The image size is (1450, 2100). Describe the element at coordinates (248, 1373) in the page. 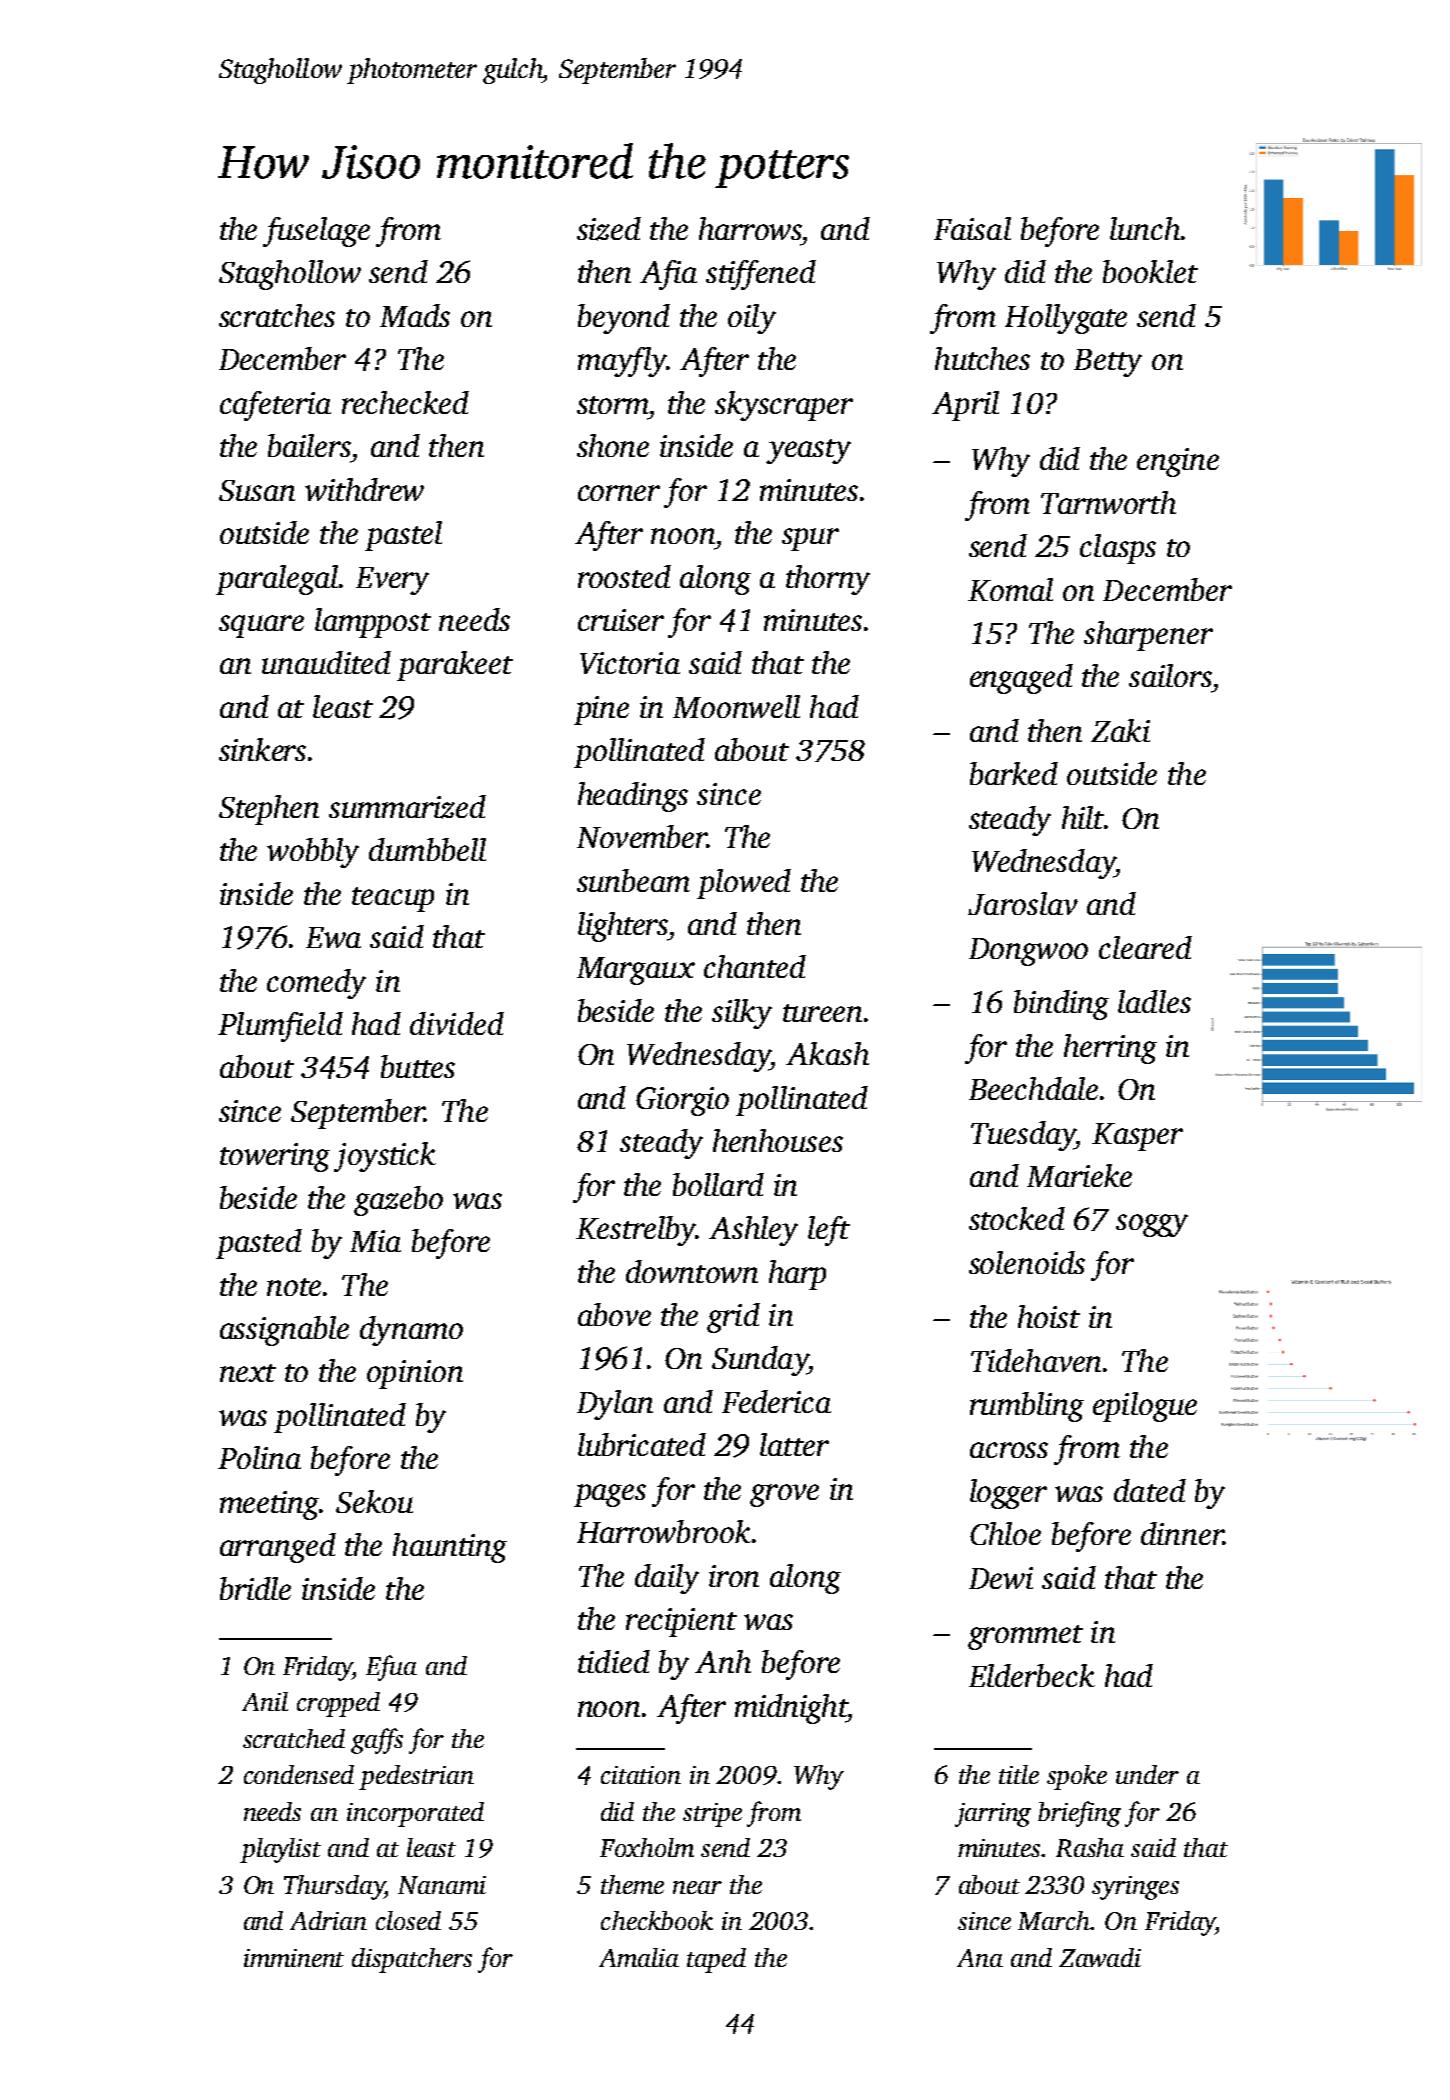

I see `next` at that location.
